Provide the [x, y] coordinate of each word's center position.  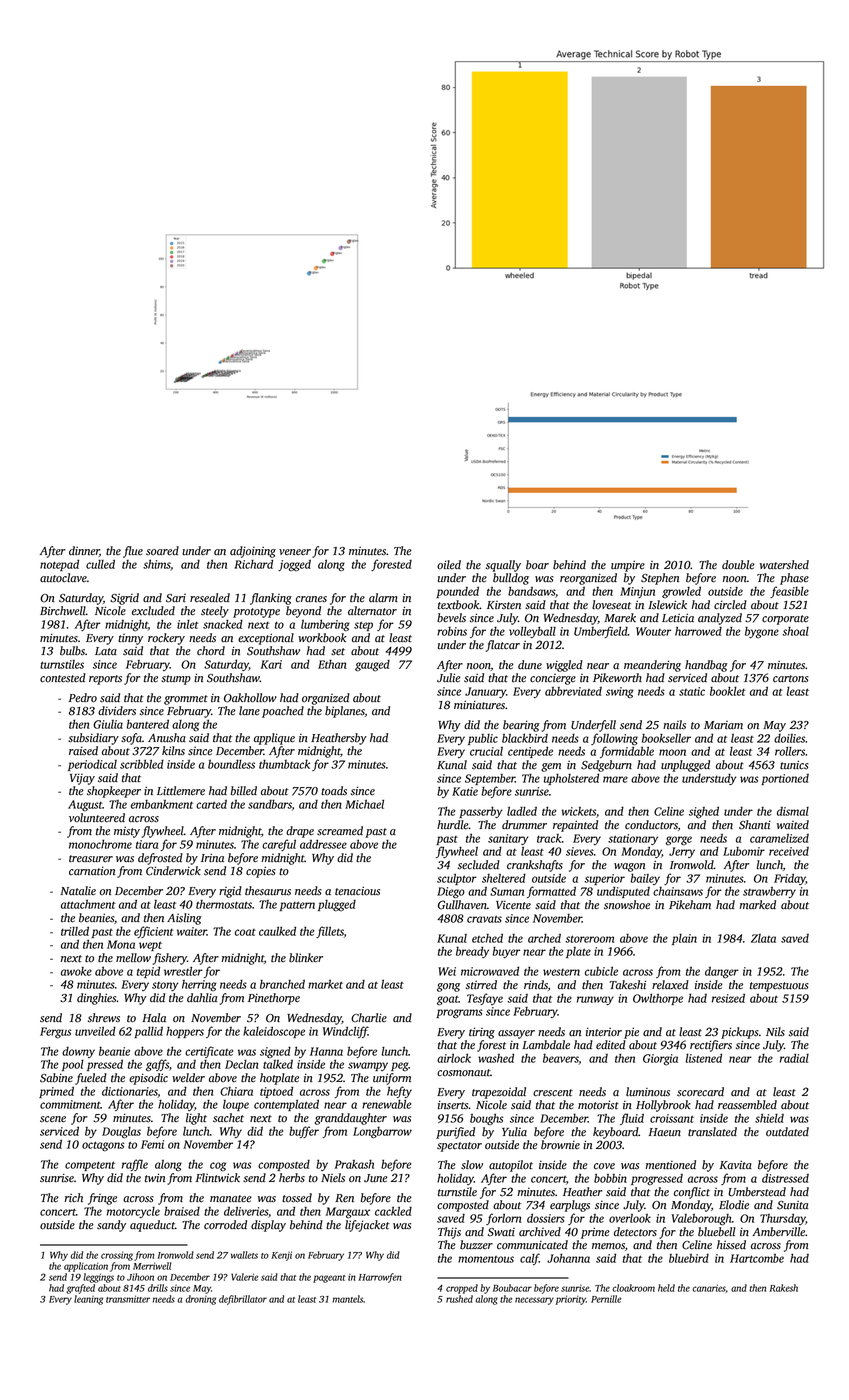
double [738, 565]
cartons [791, 679]
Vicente [513, 905]
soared [162, 551]
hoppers [185, 1032]
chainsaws [678, 891]
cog [218, 1167]
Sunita [792, 1205]
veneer [295, 552]
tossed [297, 1198]
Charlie [369, 1018]
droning [200, 1300]
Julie [449, 678]
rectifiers [711, 1046]
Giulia [108, 724]
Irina [212, 858]
